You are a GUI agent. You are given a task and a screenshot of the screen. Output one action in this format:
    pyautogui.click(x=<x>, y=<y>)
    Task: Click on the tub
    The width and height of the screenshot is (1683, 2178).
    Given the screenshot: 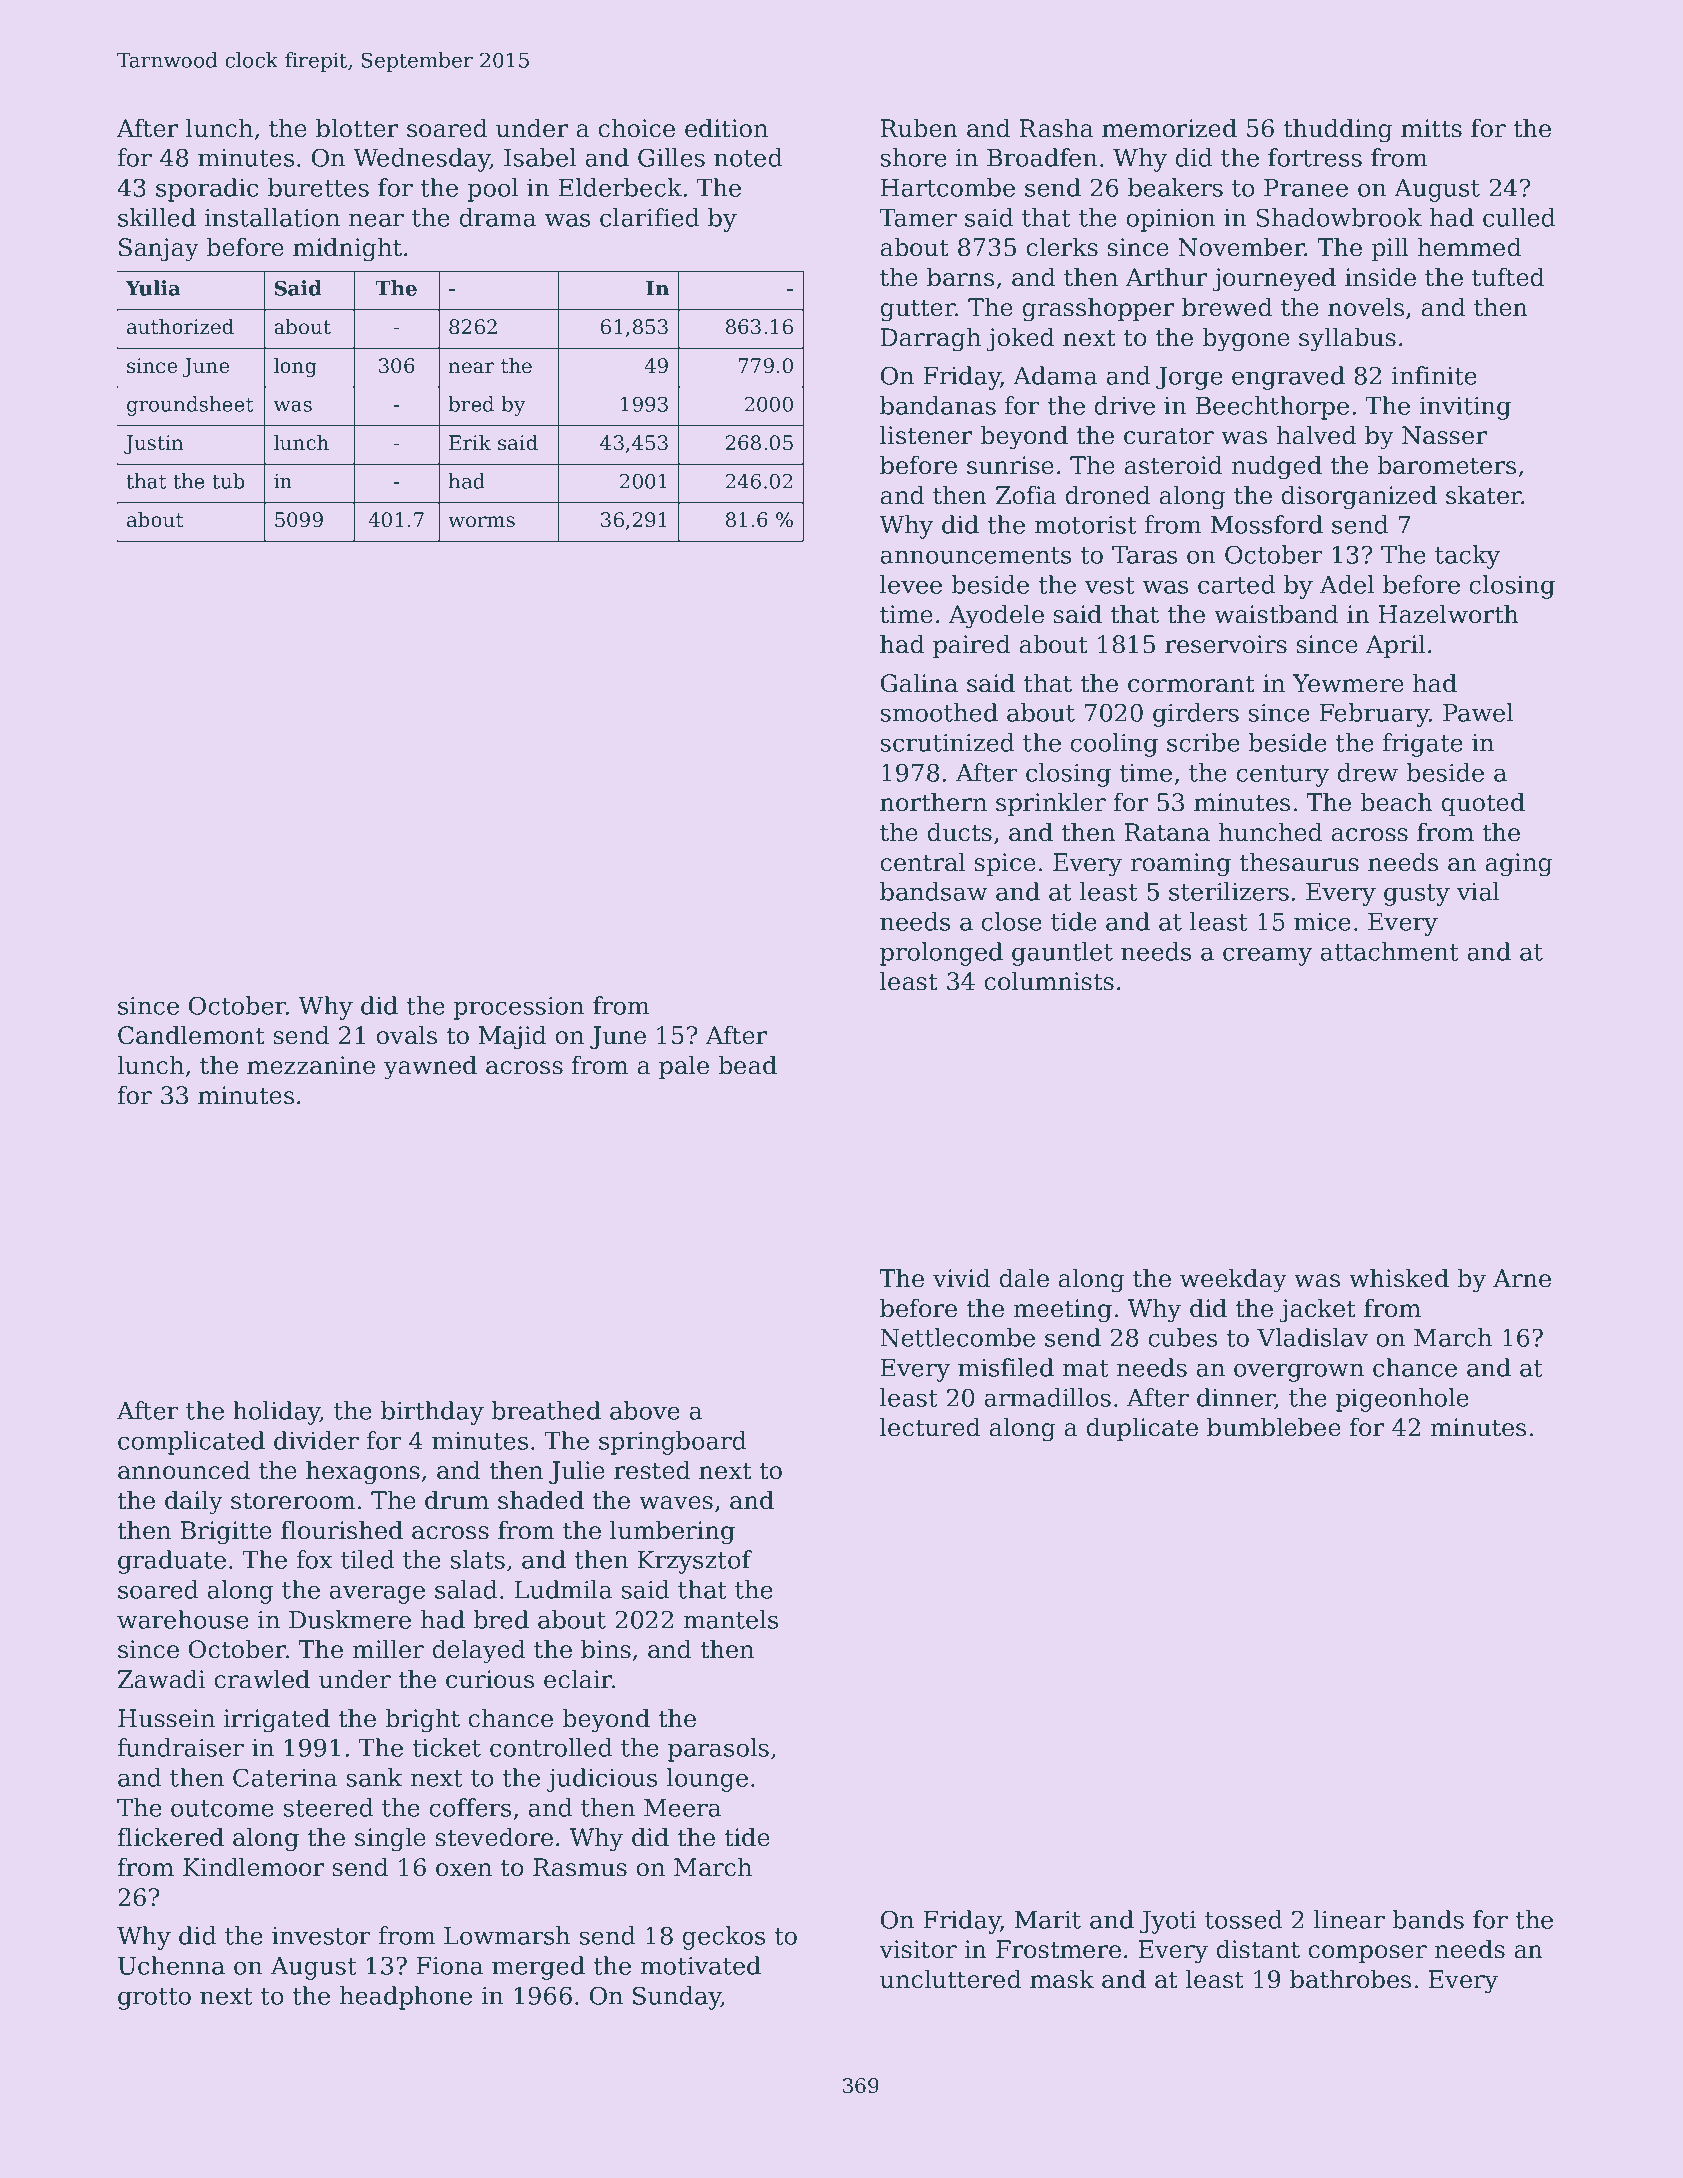 What is the action you would take?
    pyautogui.click(x=228, y=481)
